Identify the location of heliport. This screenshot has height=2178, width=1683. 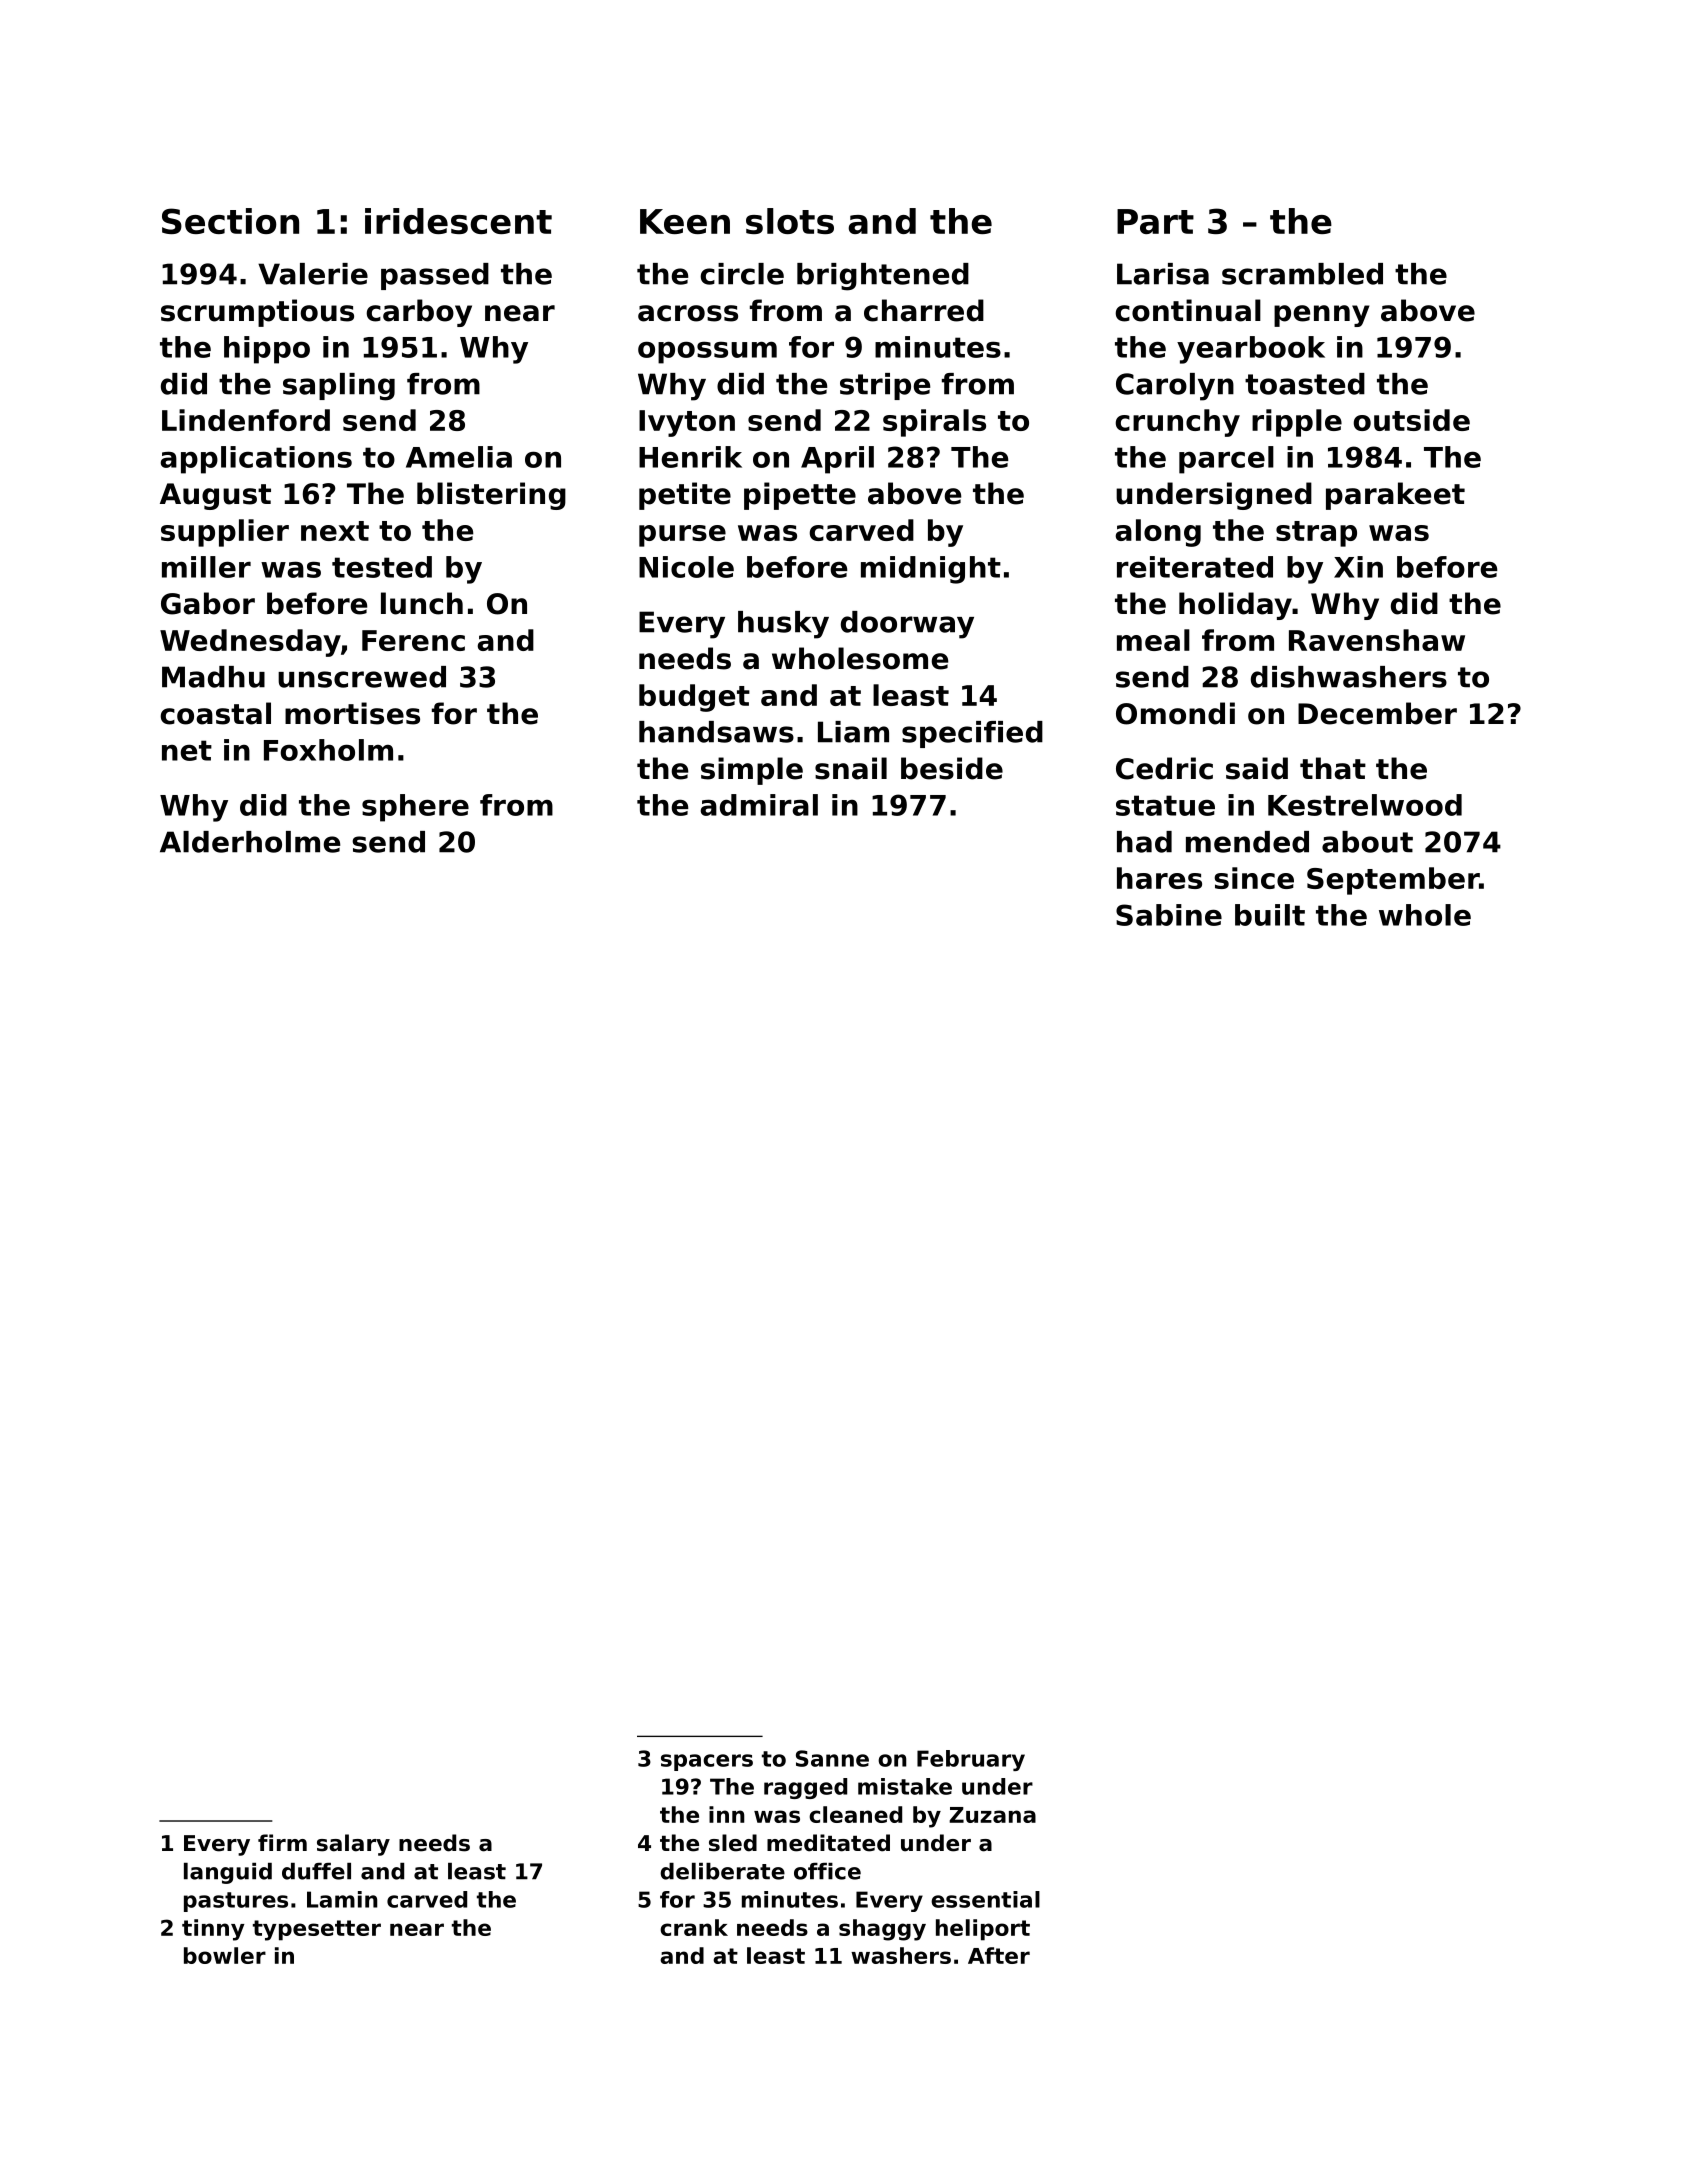
(983, 1930).
